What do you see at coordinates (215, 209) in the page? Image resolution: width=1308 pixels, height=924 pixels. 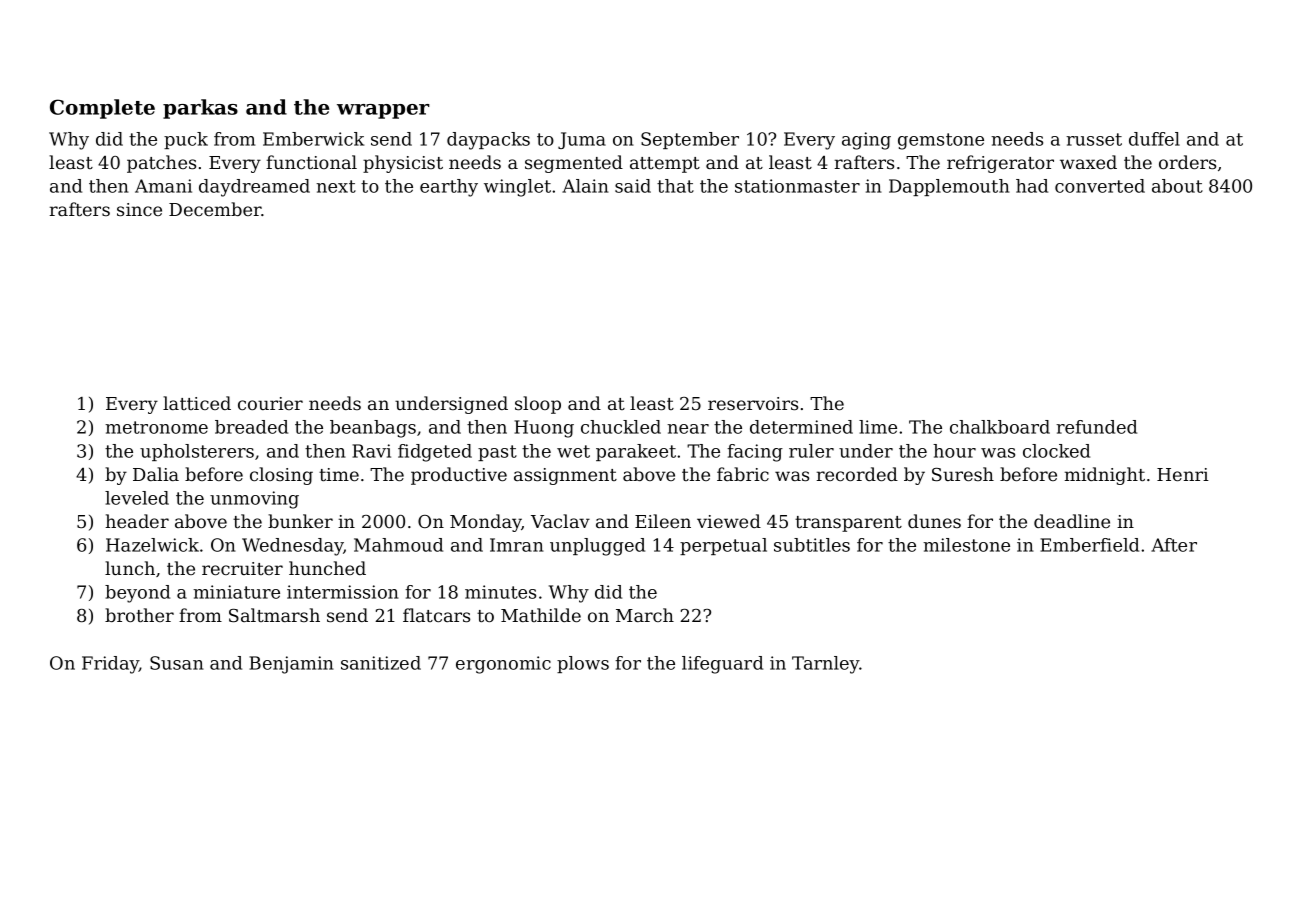 I see `December` at bounding box center [215, 209].
